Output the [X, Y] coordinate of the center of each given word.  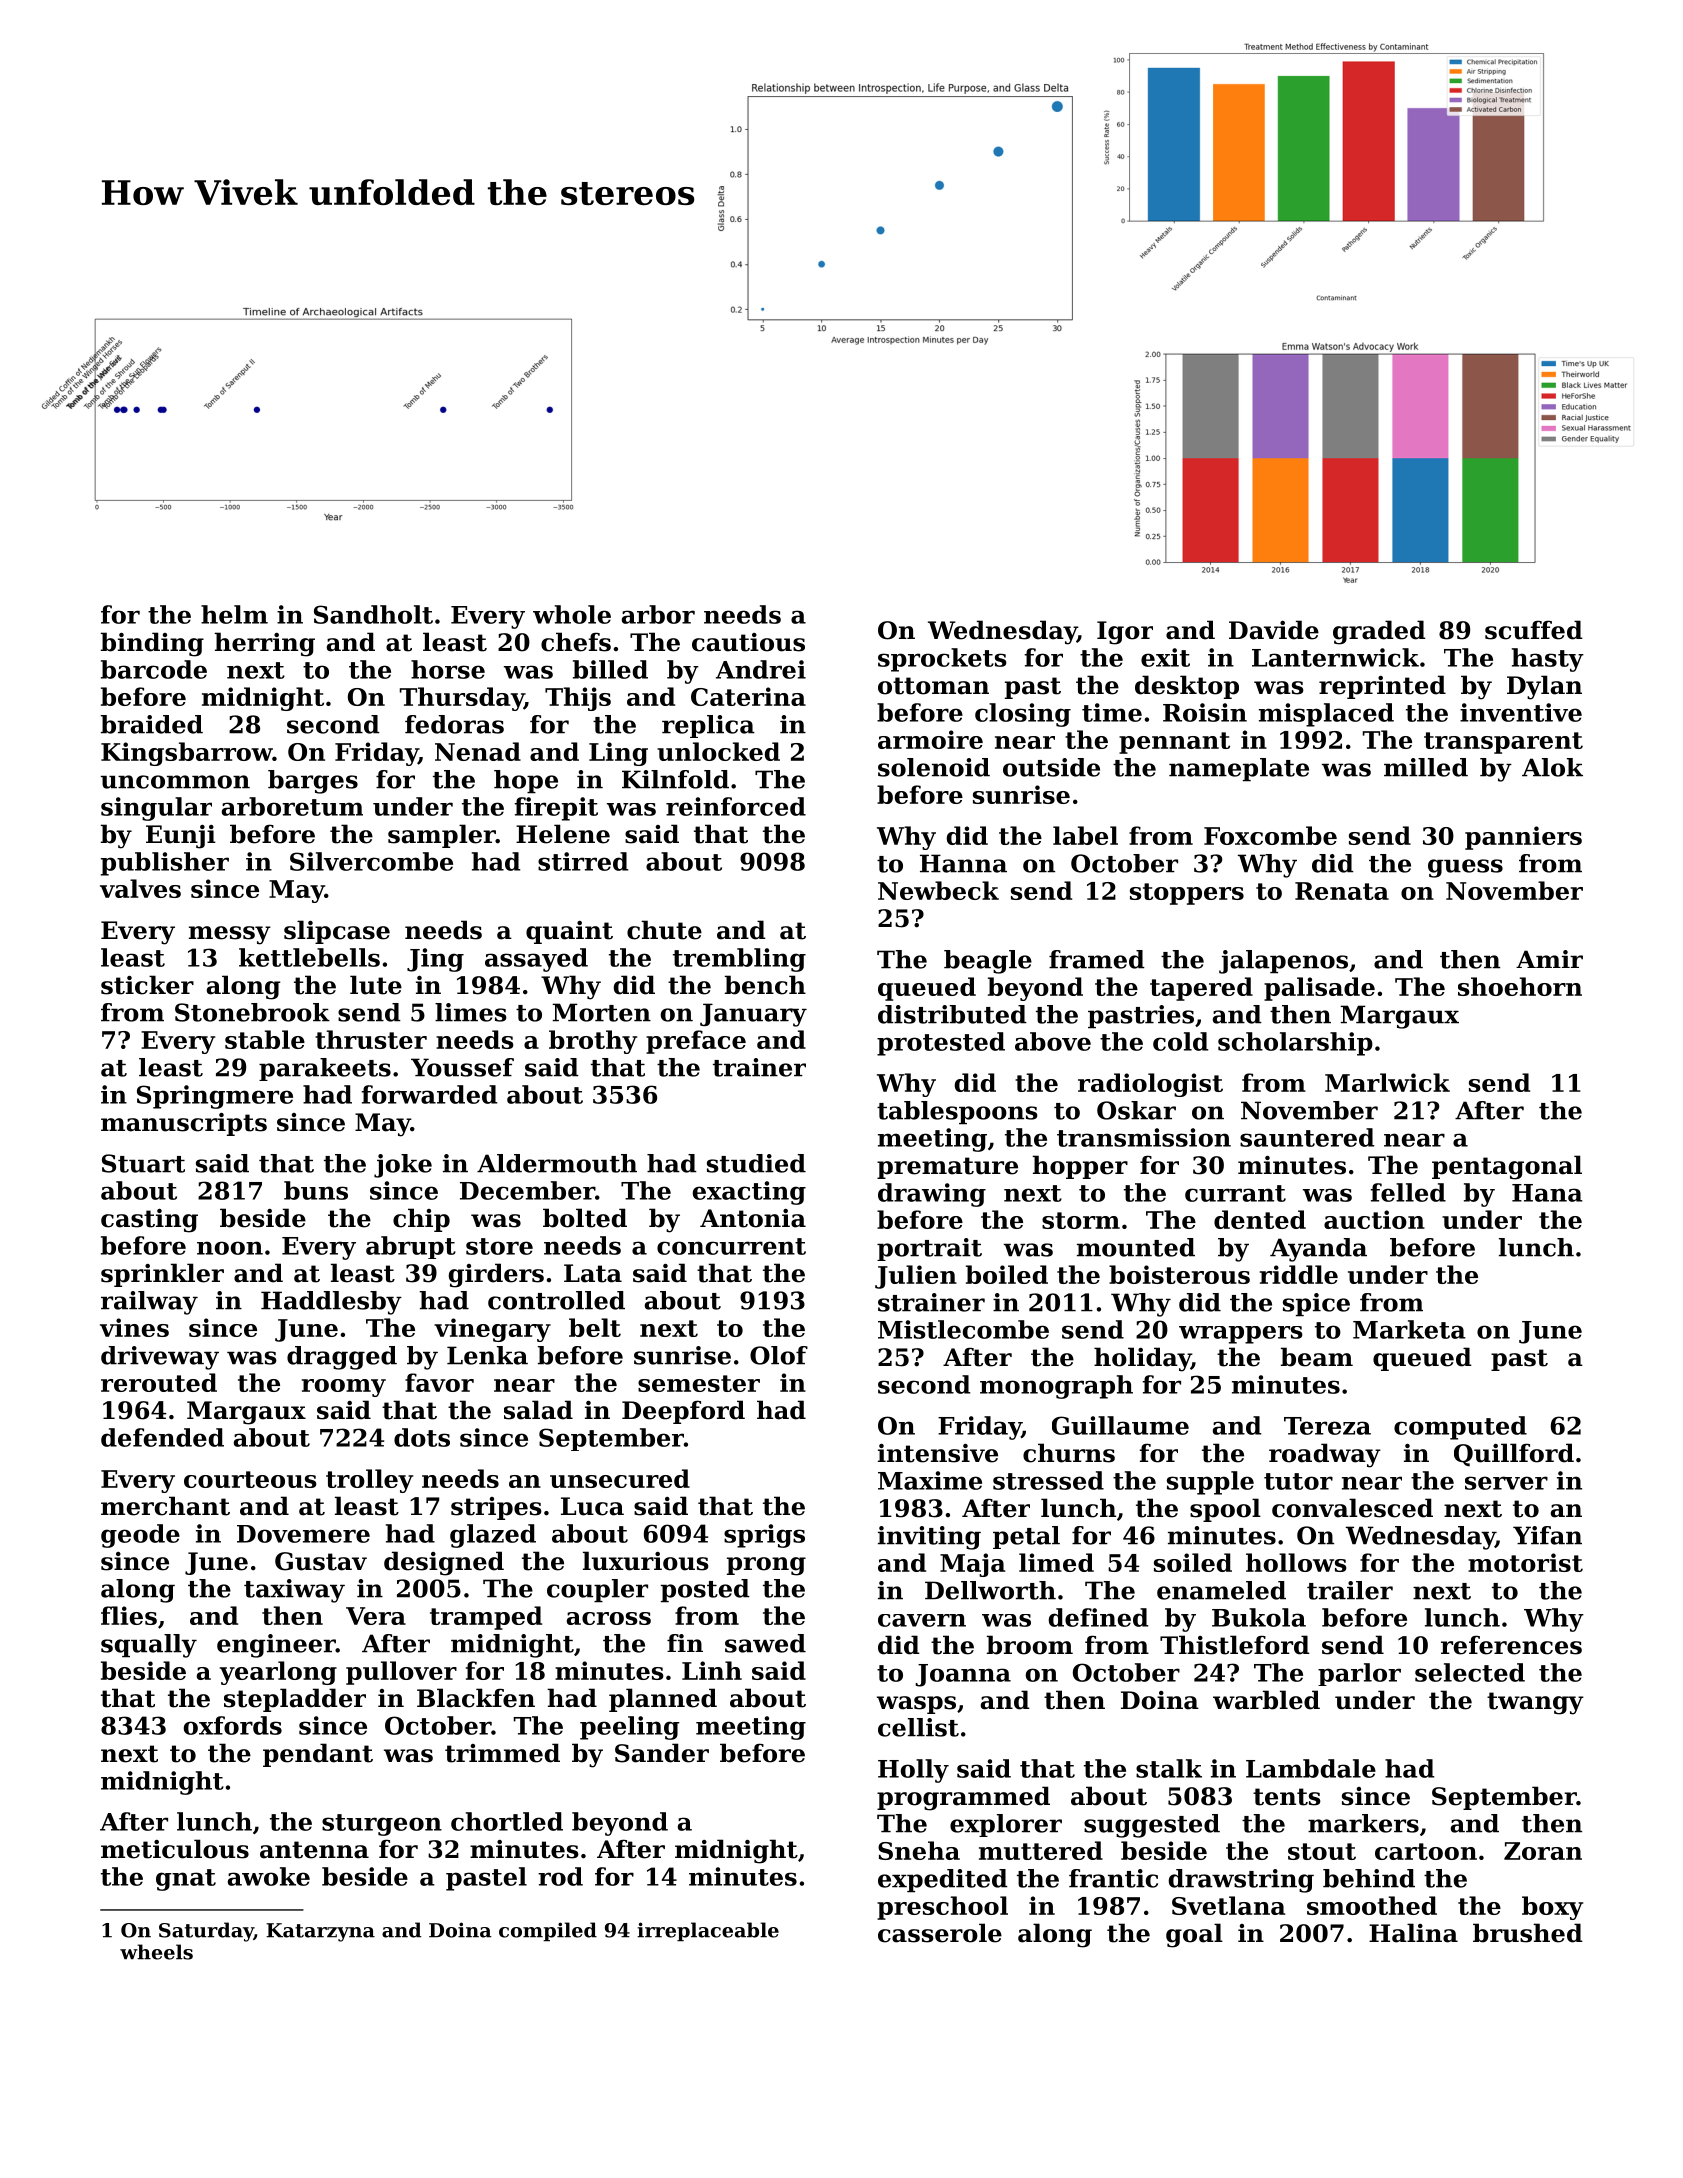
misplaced [1326, 715]
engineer [276, 1646]
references [1511, 1645]
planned [663, 1700]
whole [572, 614]
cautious [748, 642]
